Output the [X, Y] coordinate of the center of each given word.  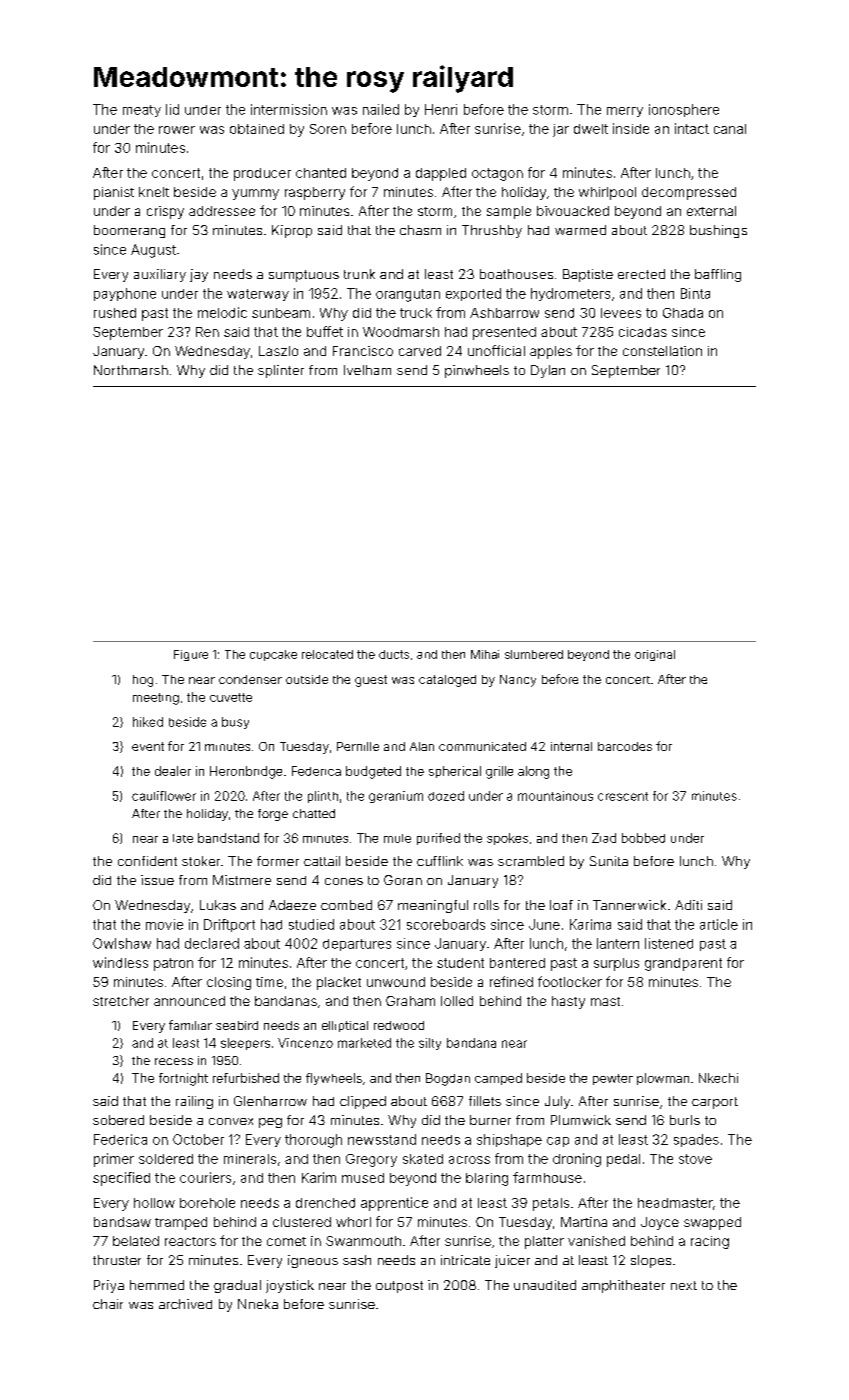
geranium [396, 797]
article [719, 924]
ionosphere [684, 110]
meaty [142, 111]
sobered [118, 1120]
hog [143, 681]
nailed [381, 109]
